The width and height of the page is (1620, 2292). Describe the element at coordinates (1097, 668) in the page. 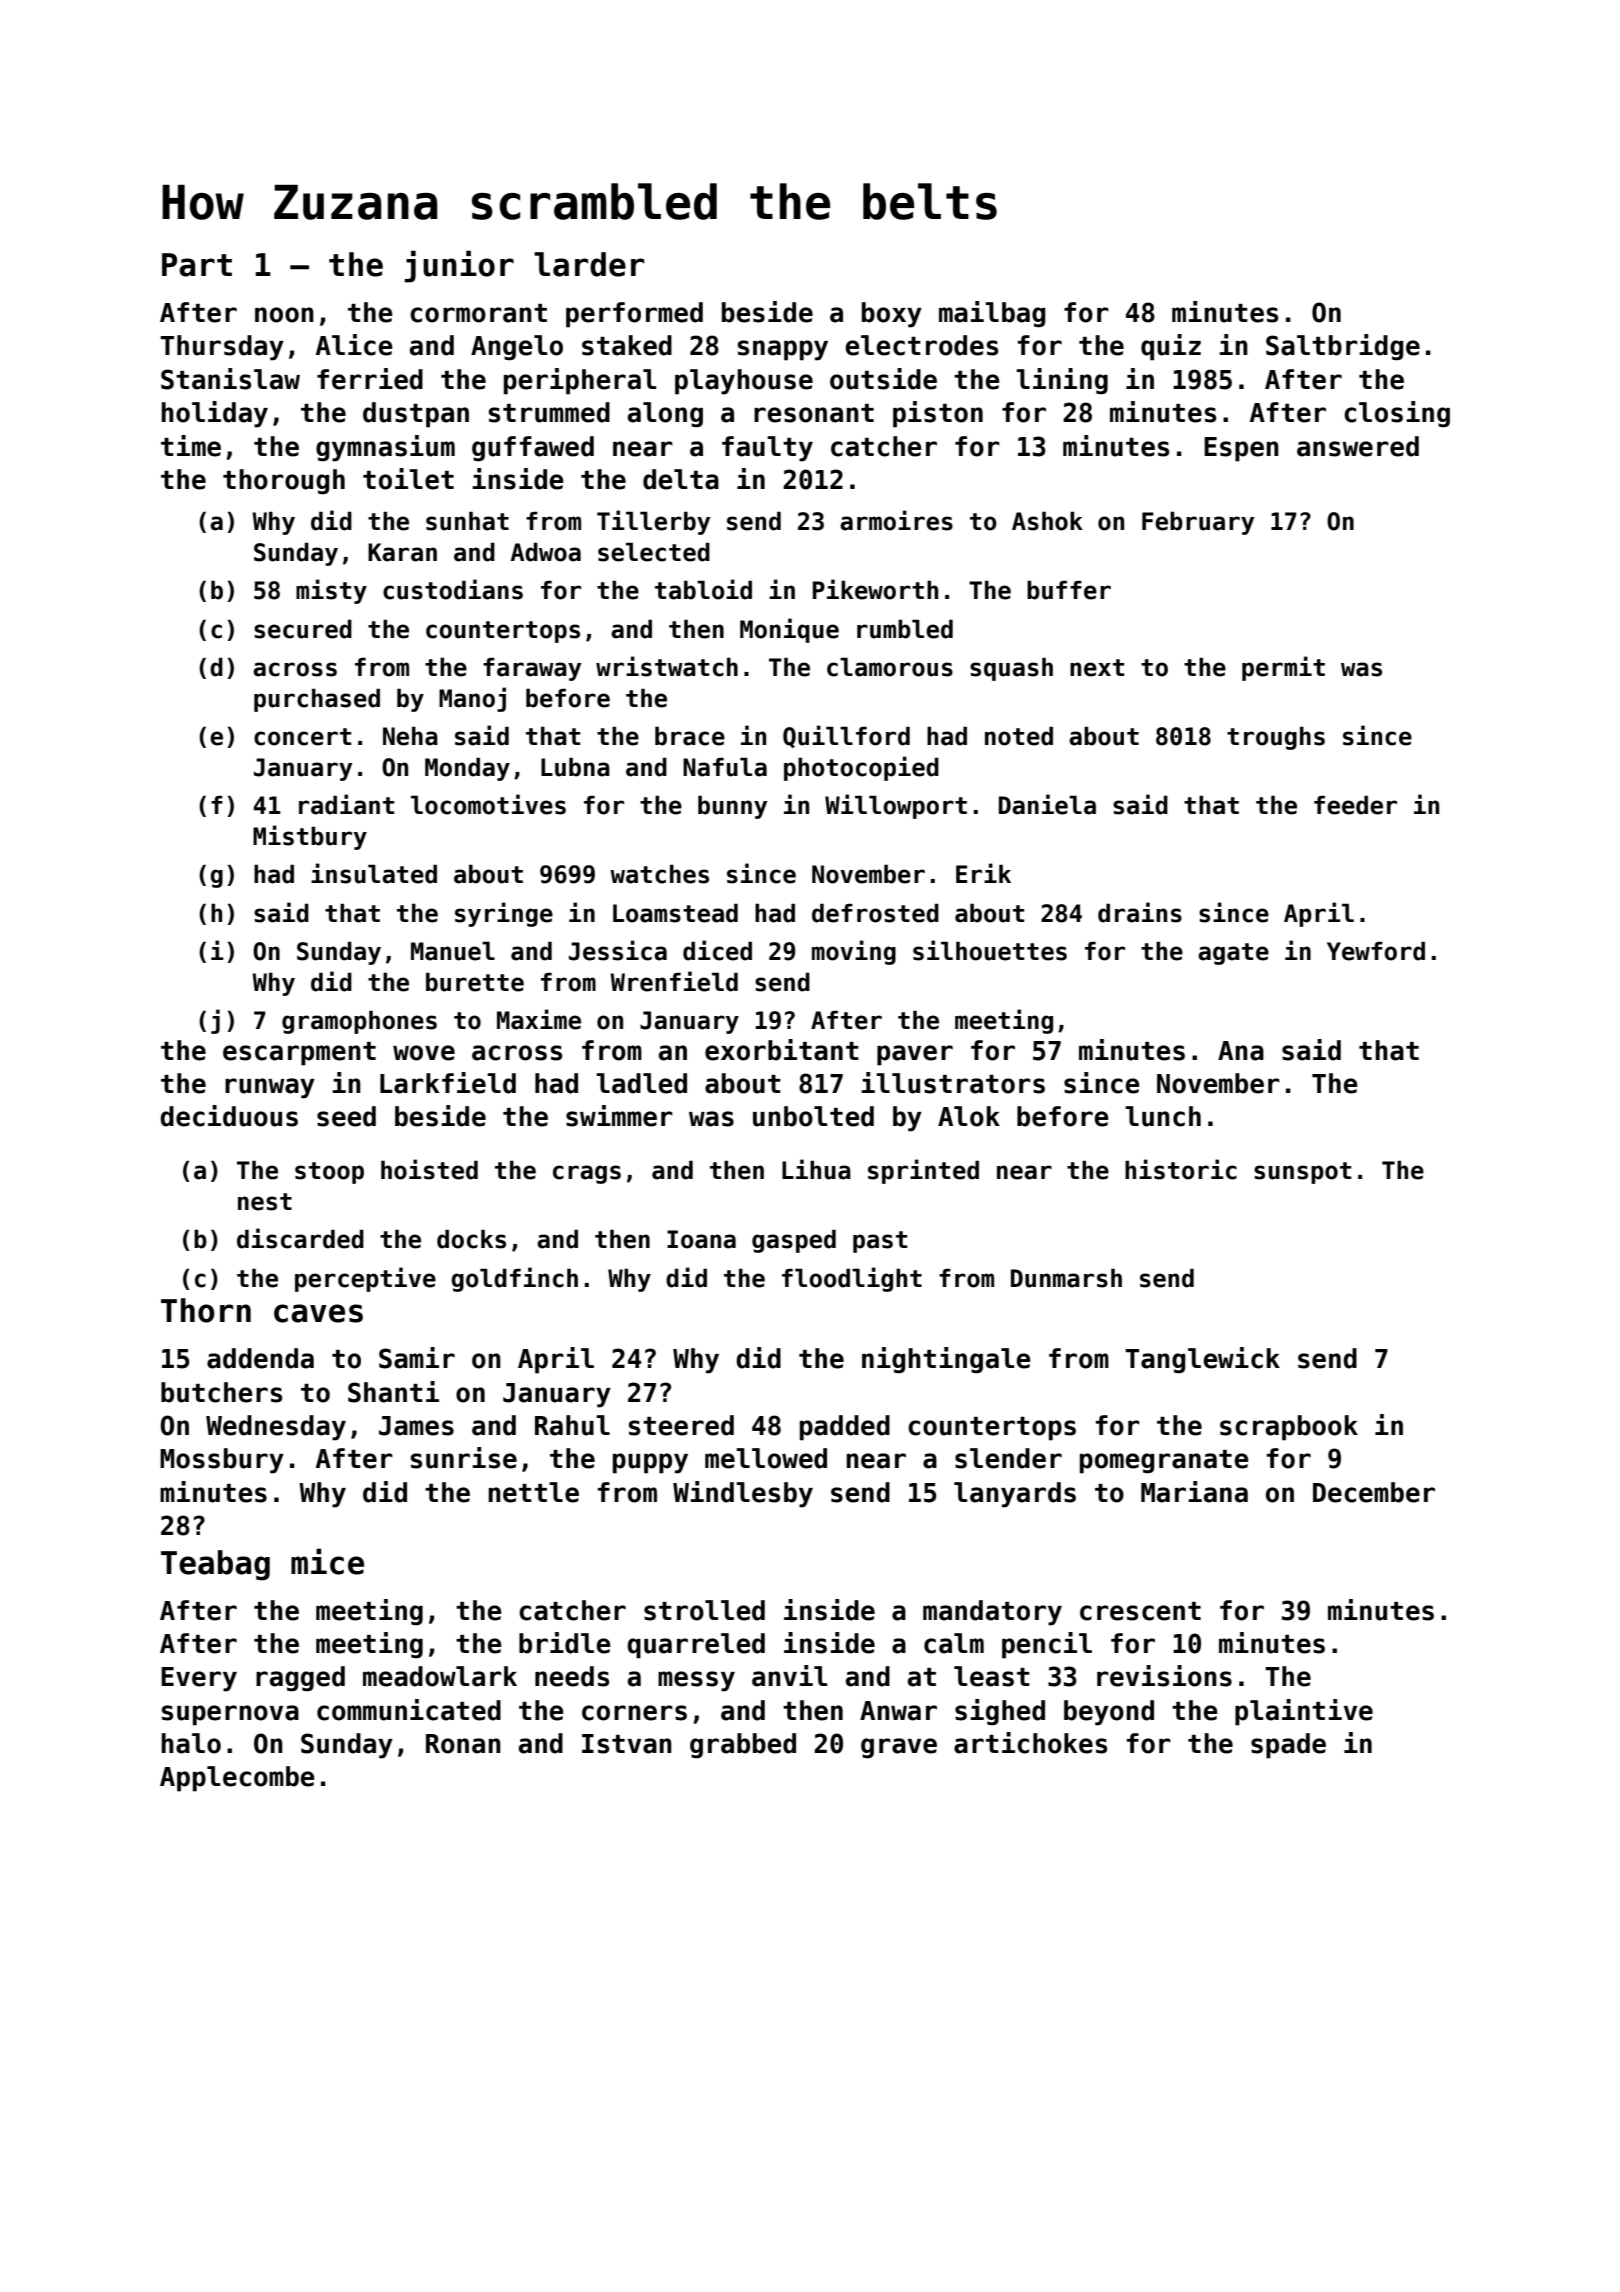

I see `next` at that location.
